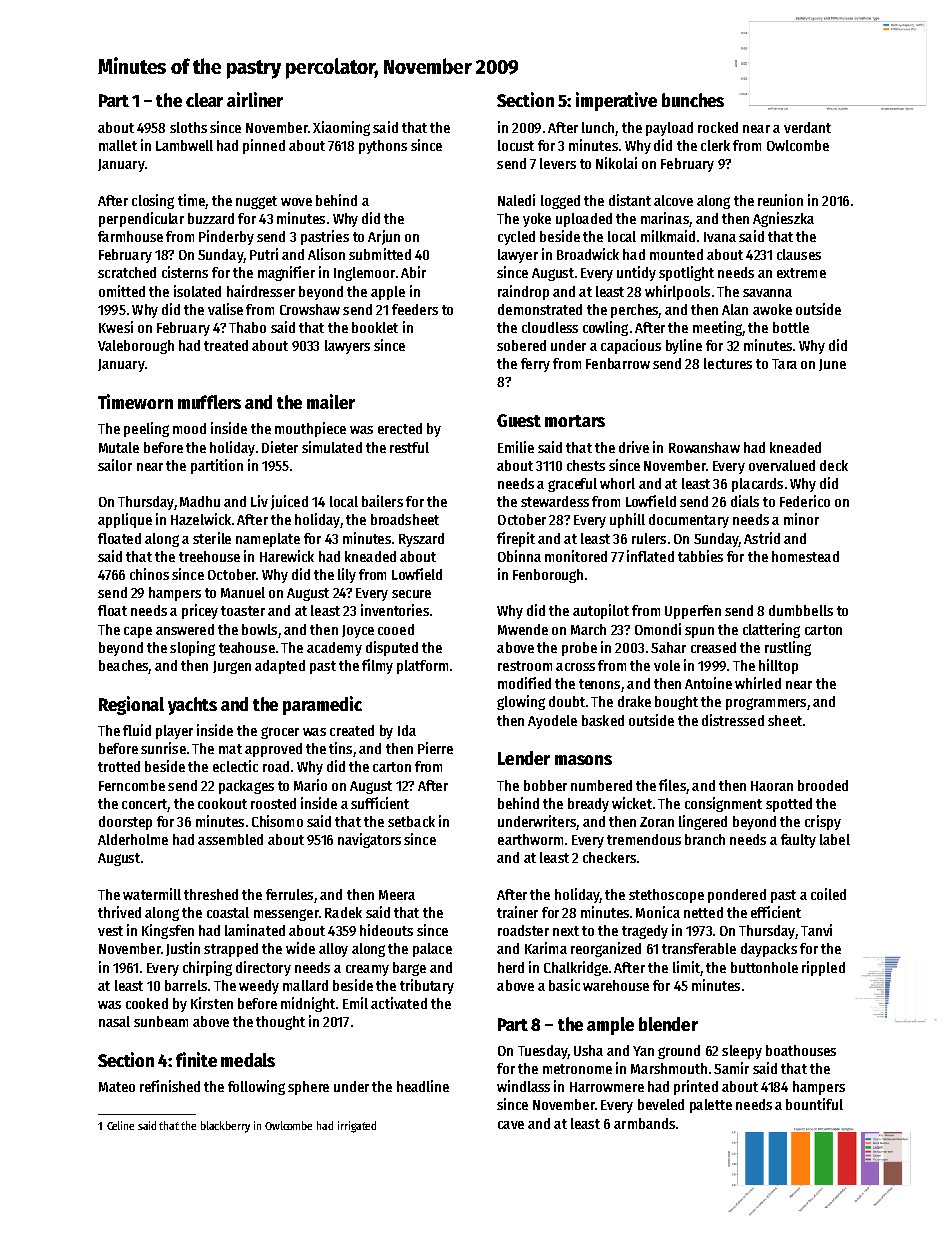 Image resolution: width=952 pixels, height=1233 pixels. I want to click on following, so click(256, 1087).
